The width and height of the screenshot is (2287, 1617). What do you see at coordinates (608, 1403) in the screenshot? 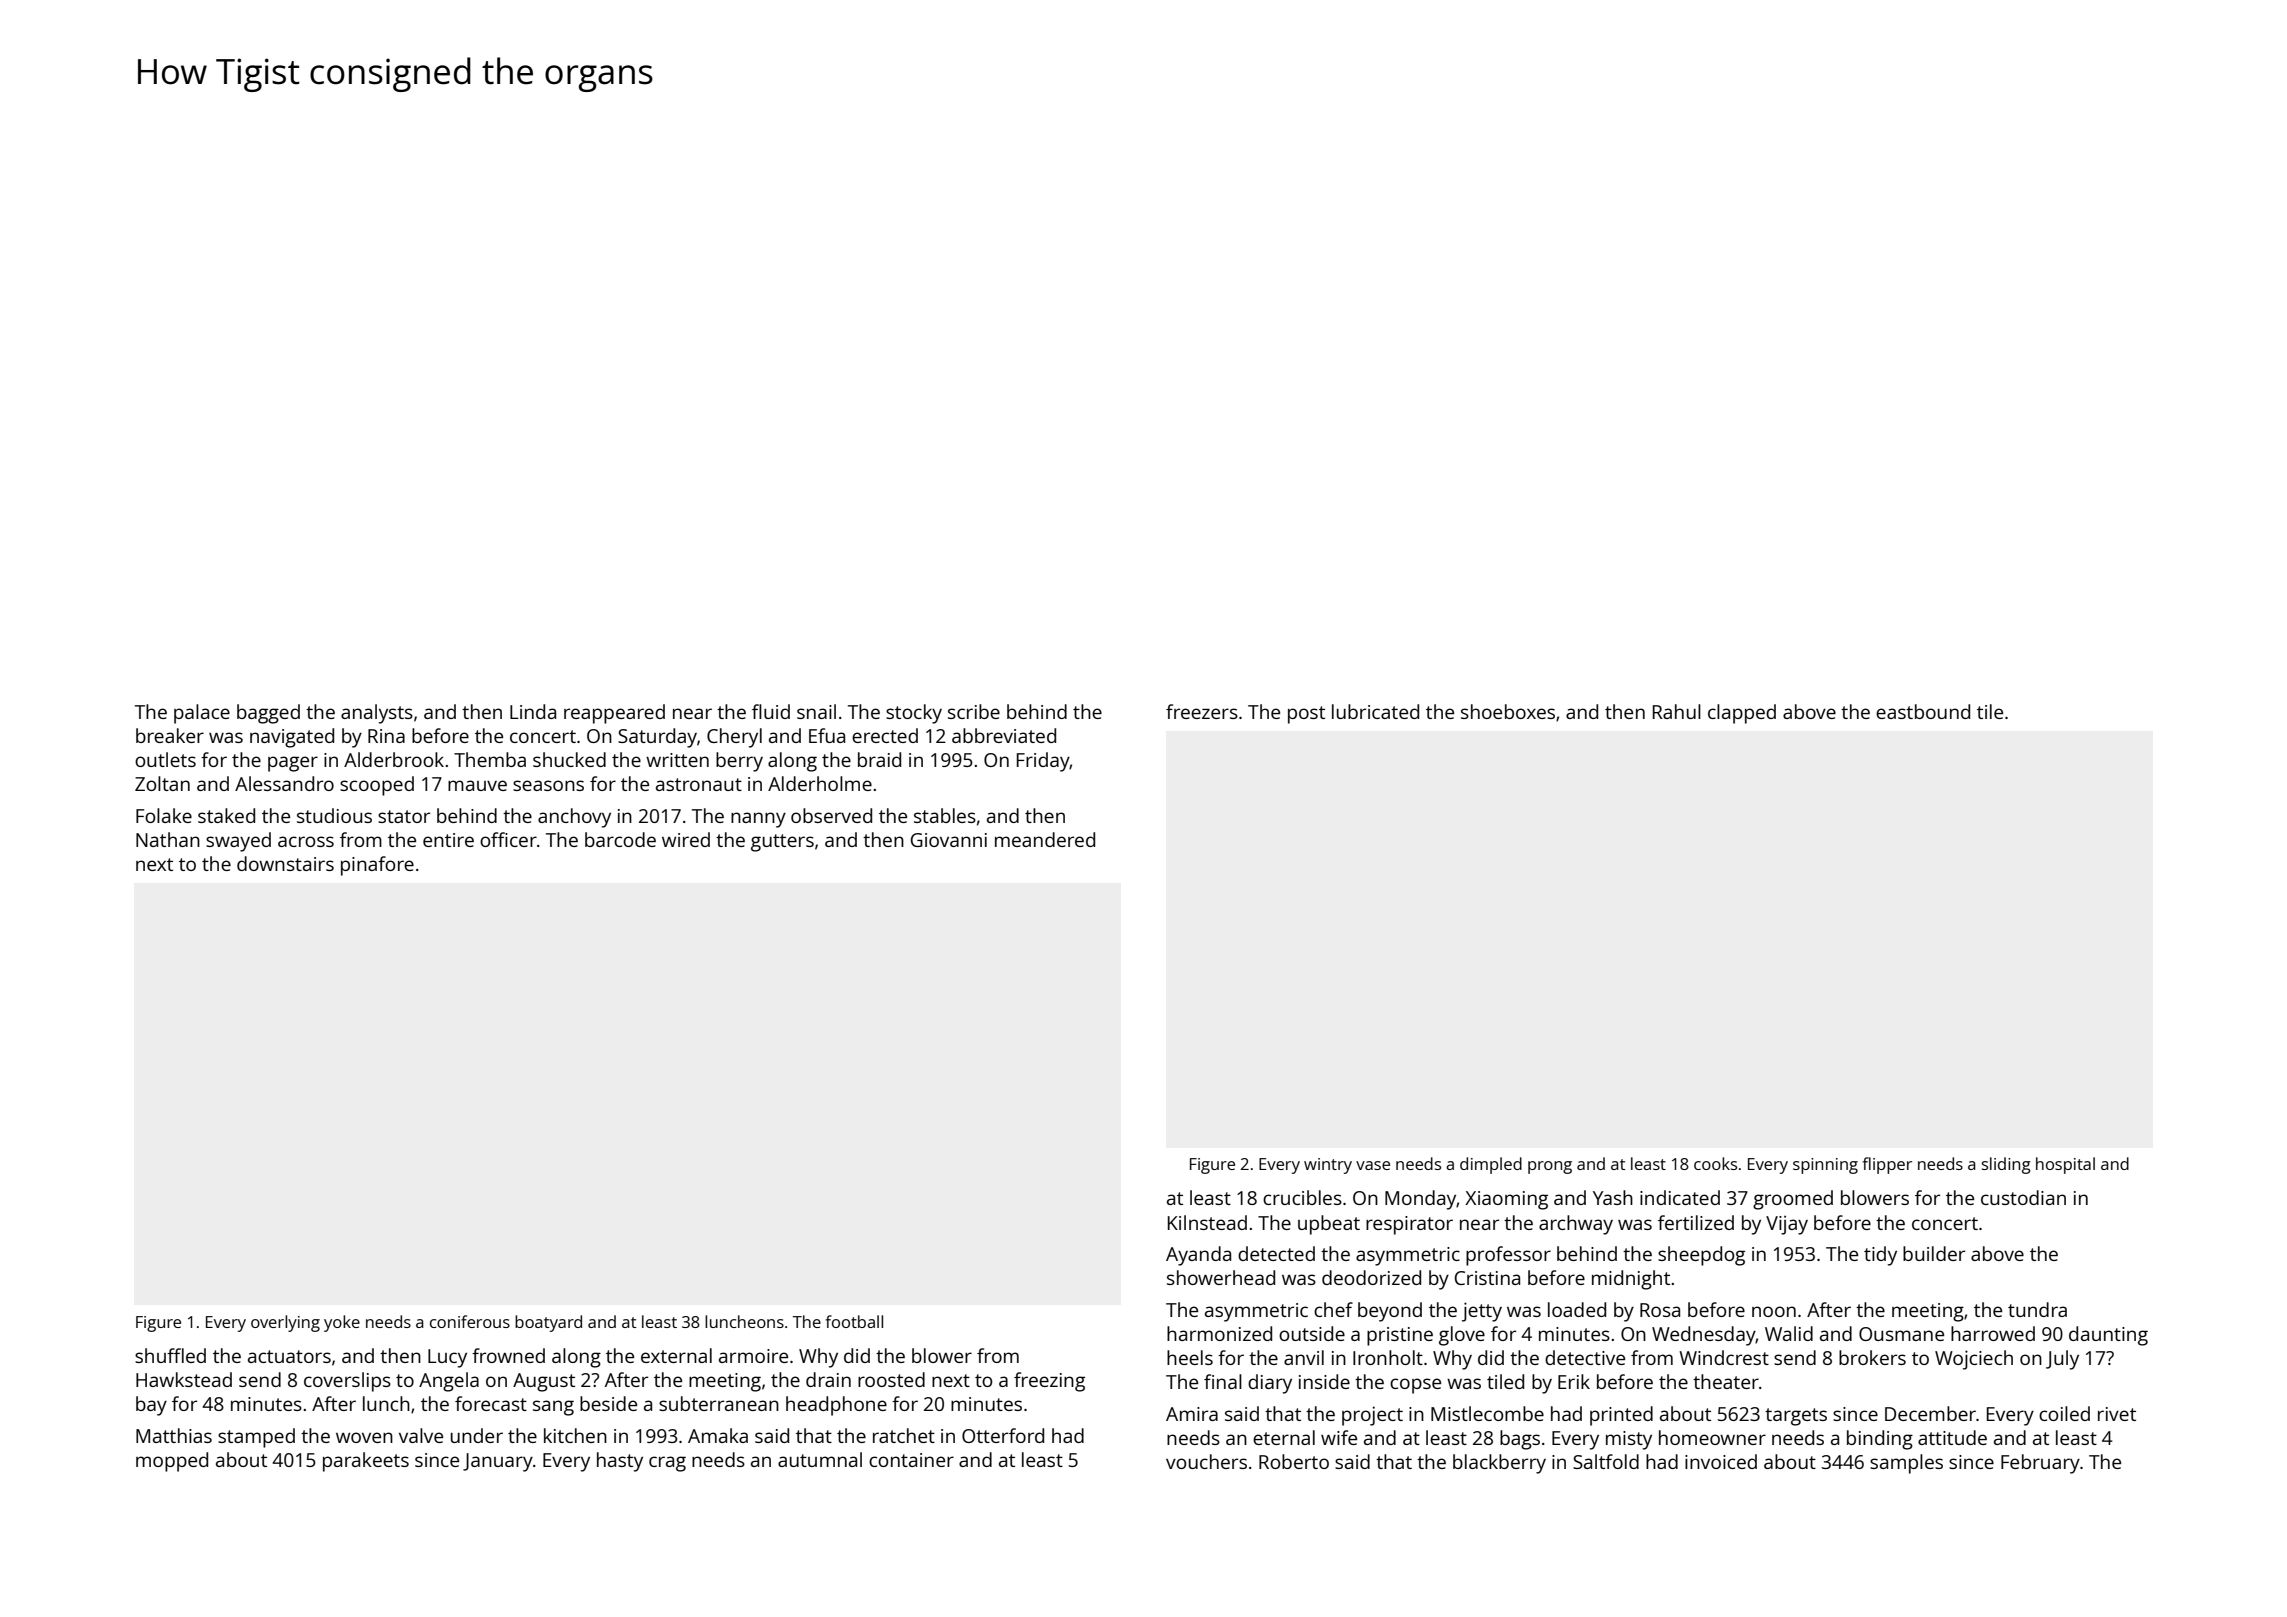
I see `beside` at bounding box center [608, 1403].
